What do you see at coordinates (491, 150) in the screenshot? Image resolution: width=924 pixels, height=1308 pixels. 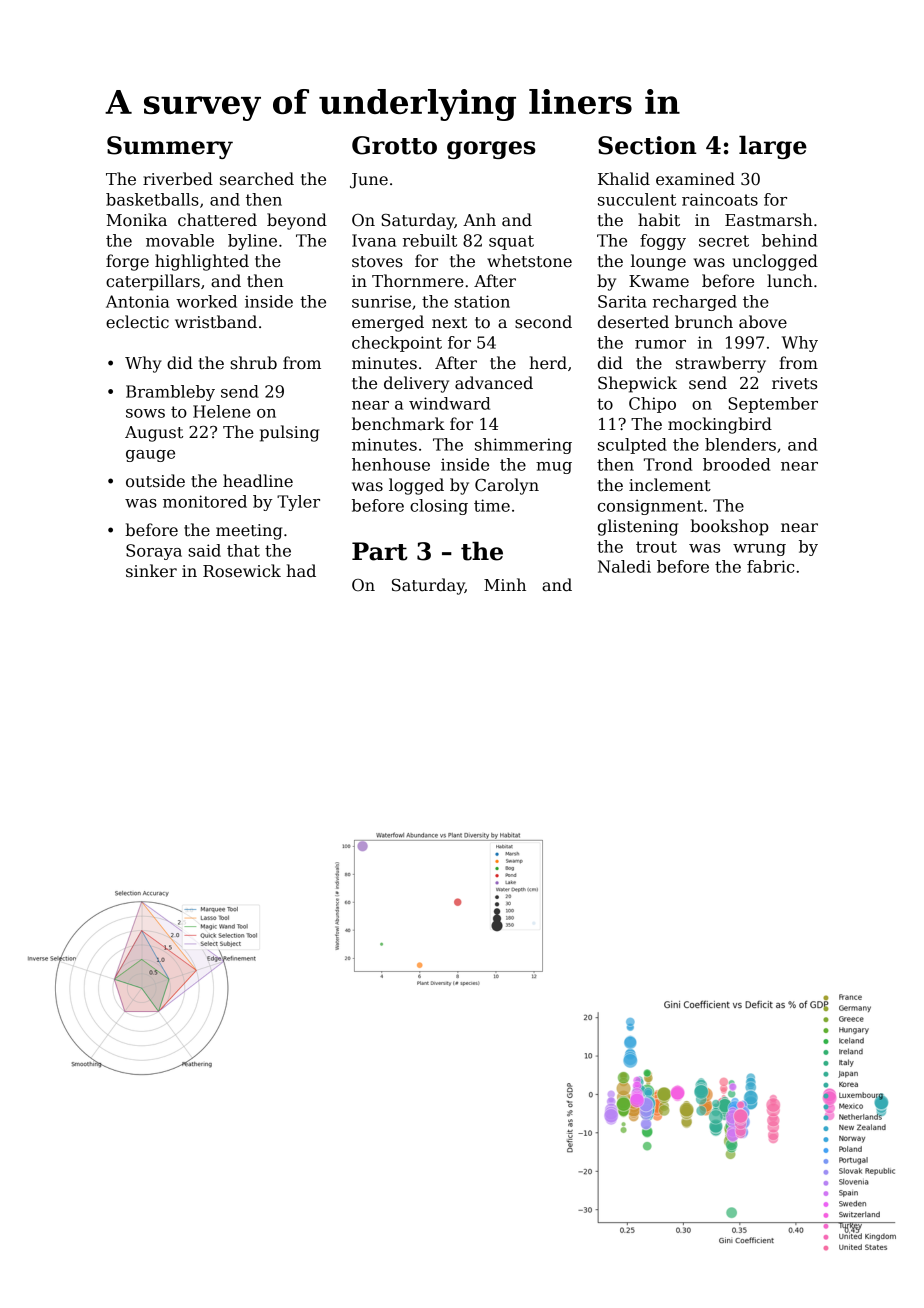 I see `gorges` at bounding box center [491, 150].
